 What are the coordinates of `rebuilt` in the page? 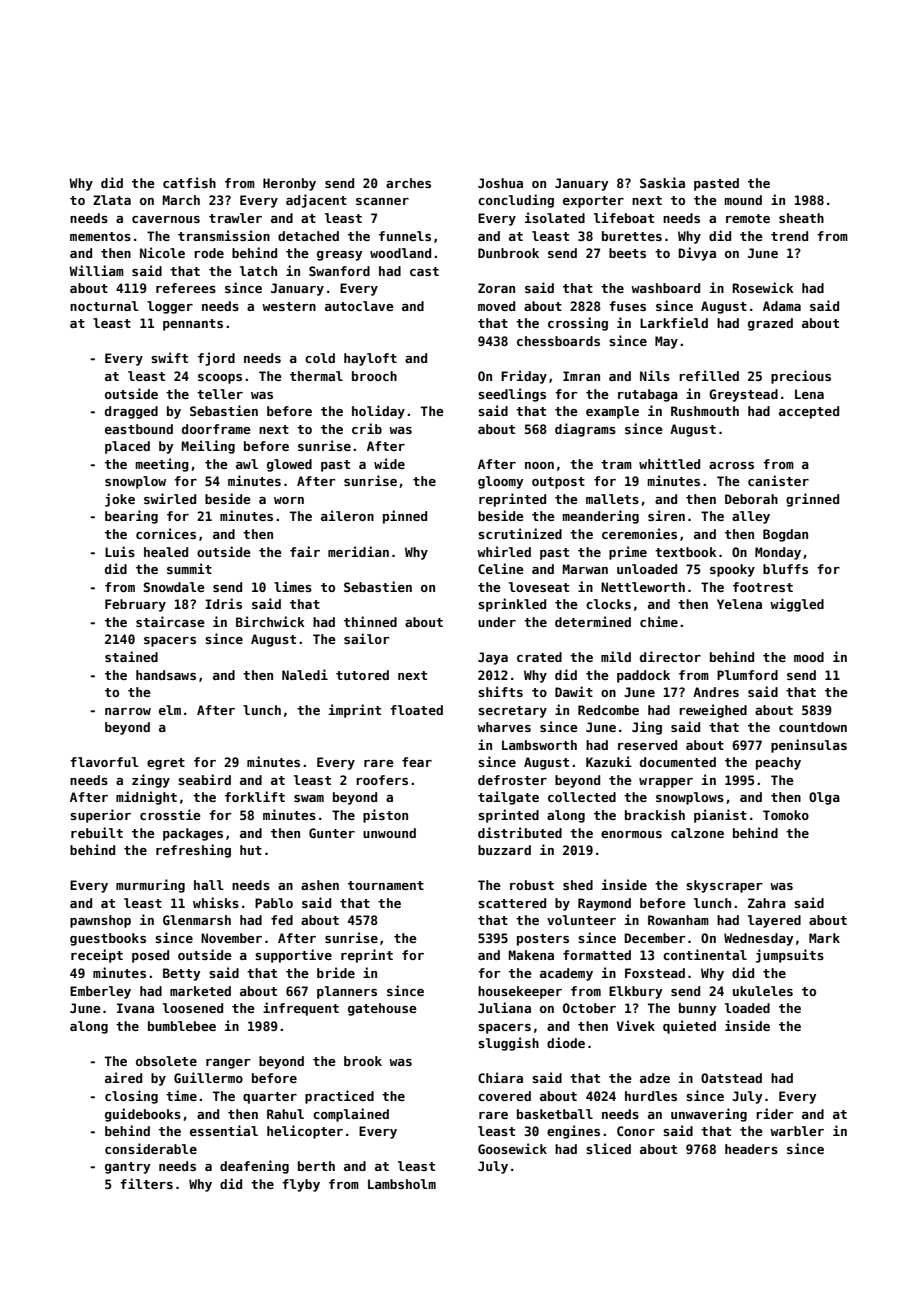 It's located at (97, 832).
